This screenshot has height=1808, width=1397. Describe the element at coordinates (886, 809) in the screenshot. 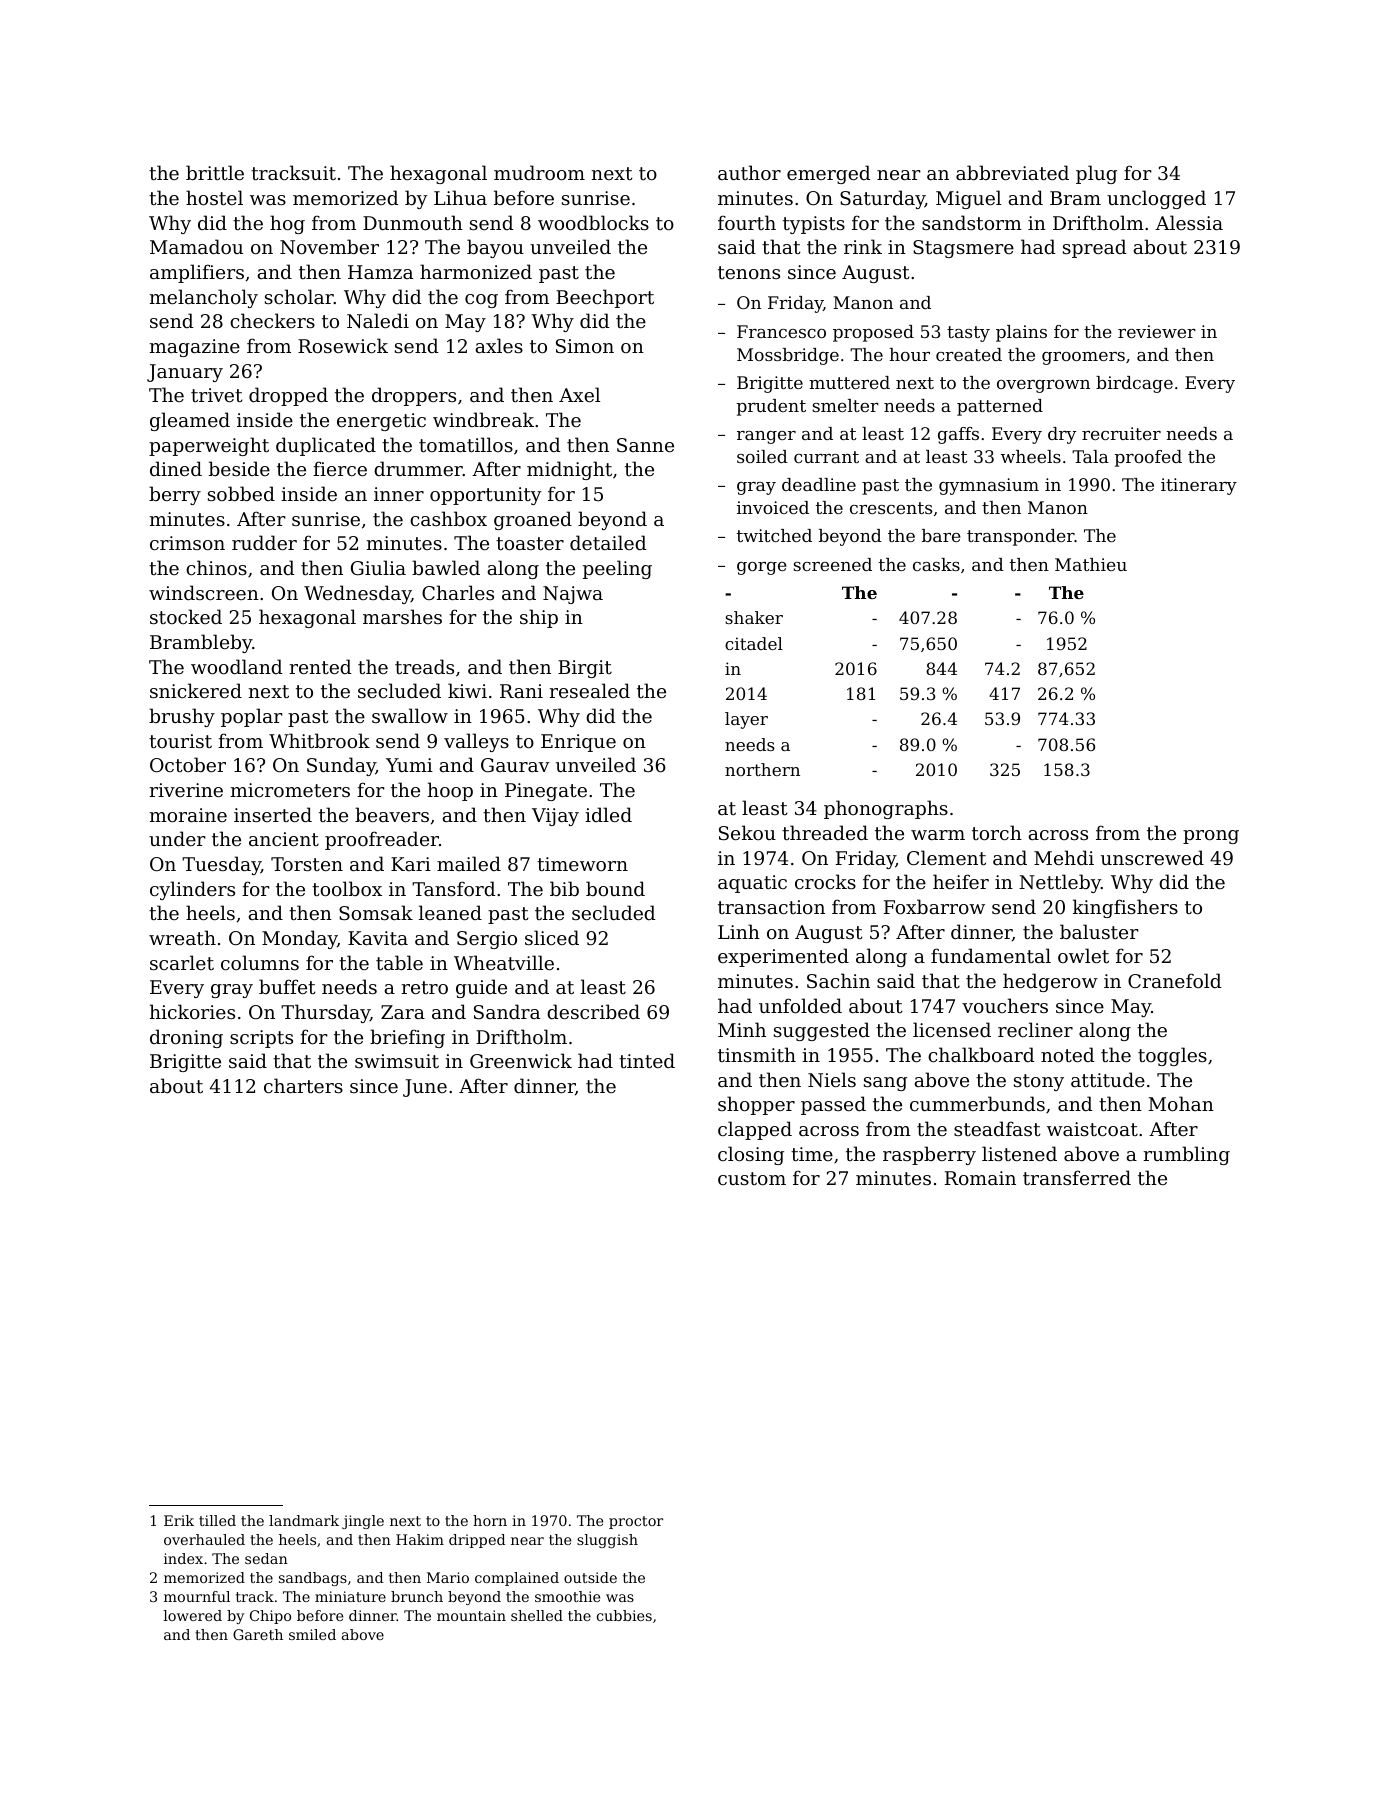

I see `phonographs` at that location.
